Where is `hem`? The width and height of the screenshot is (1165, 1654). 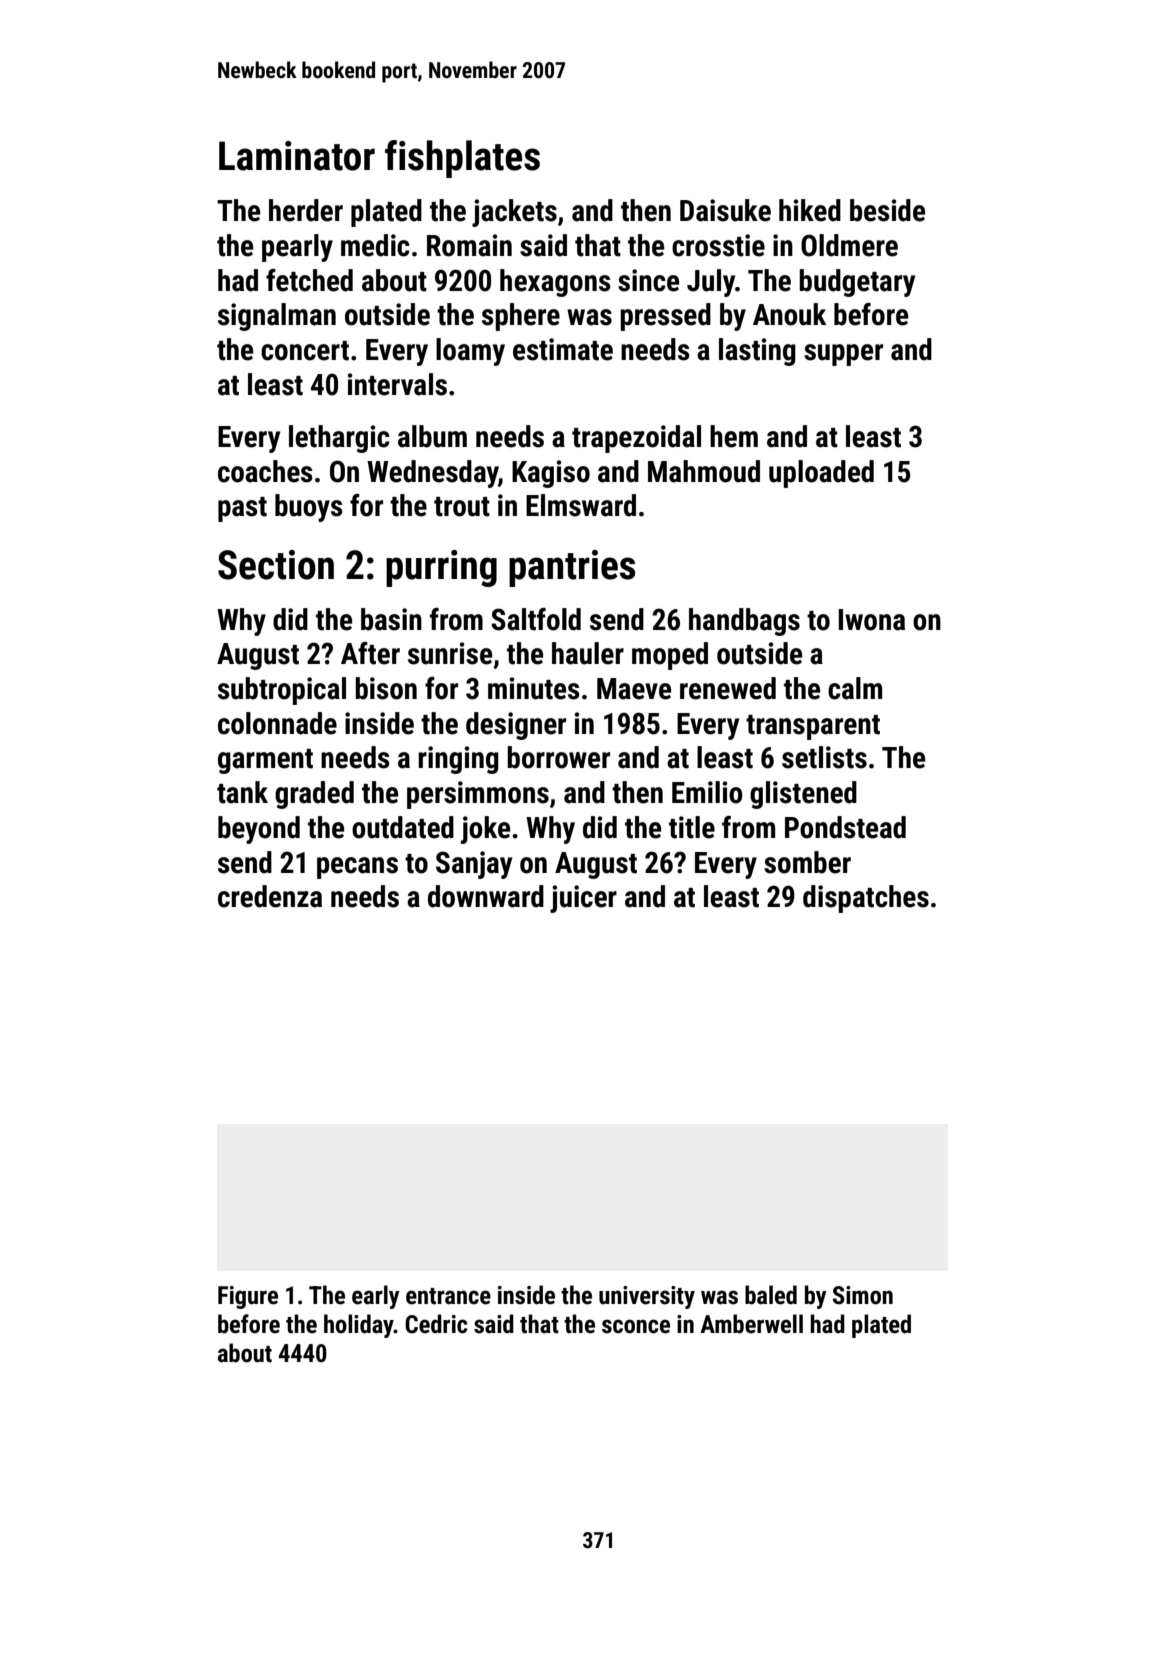 hem is located at coordinates (734, 436).
